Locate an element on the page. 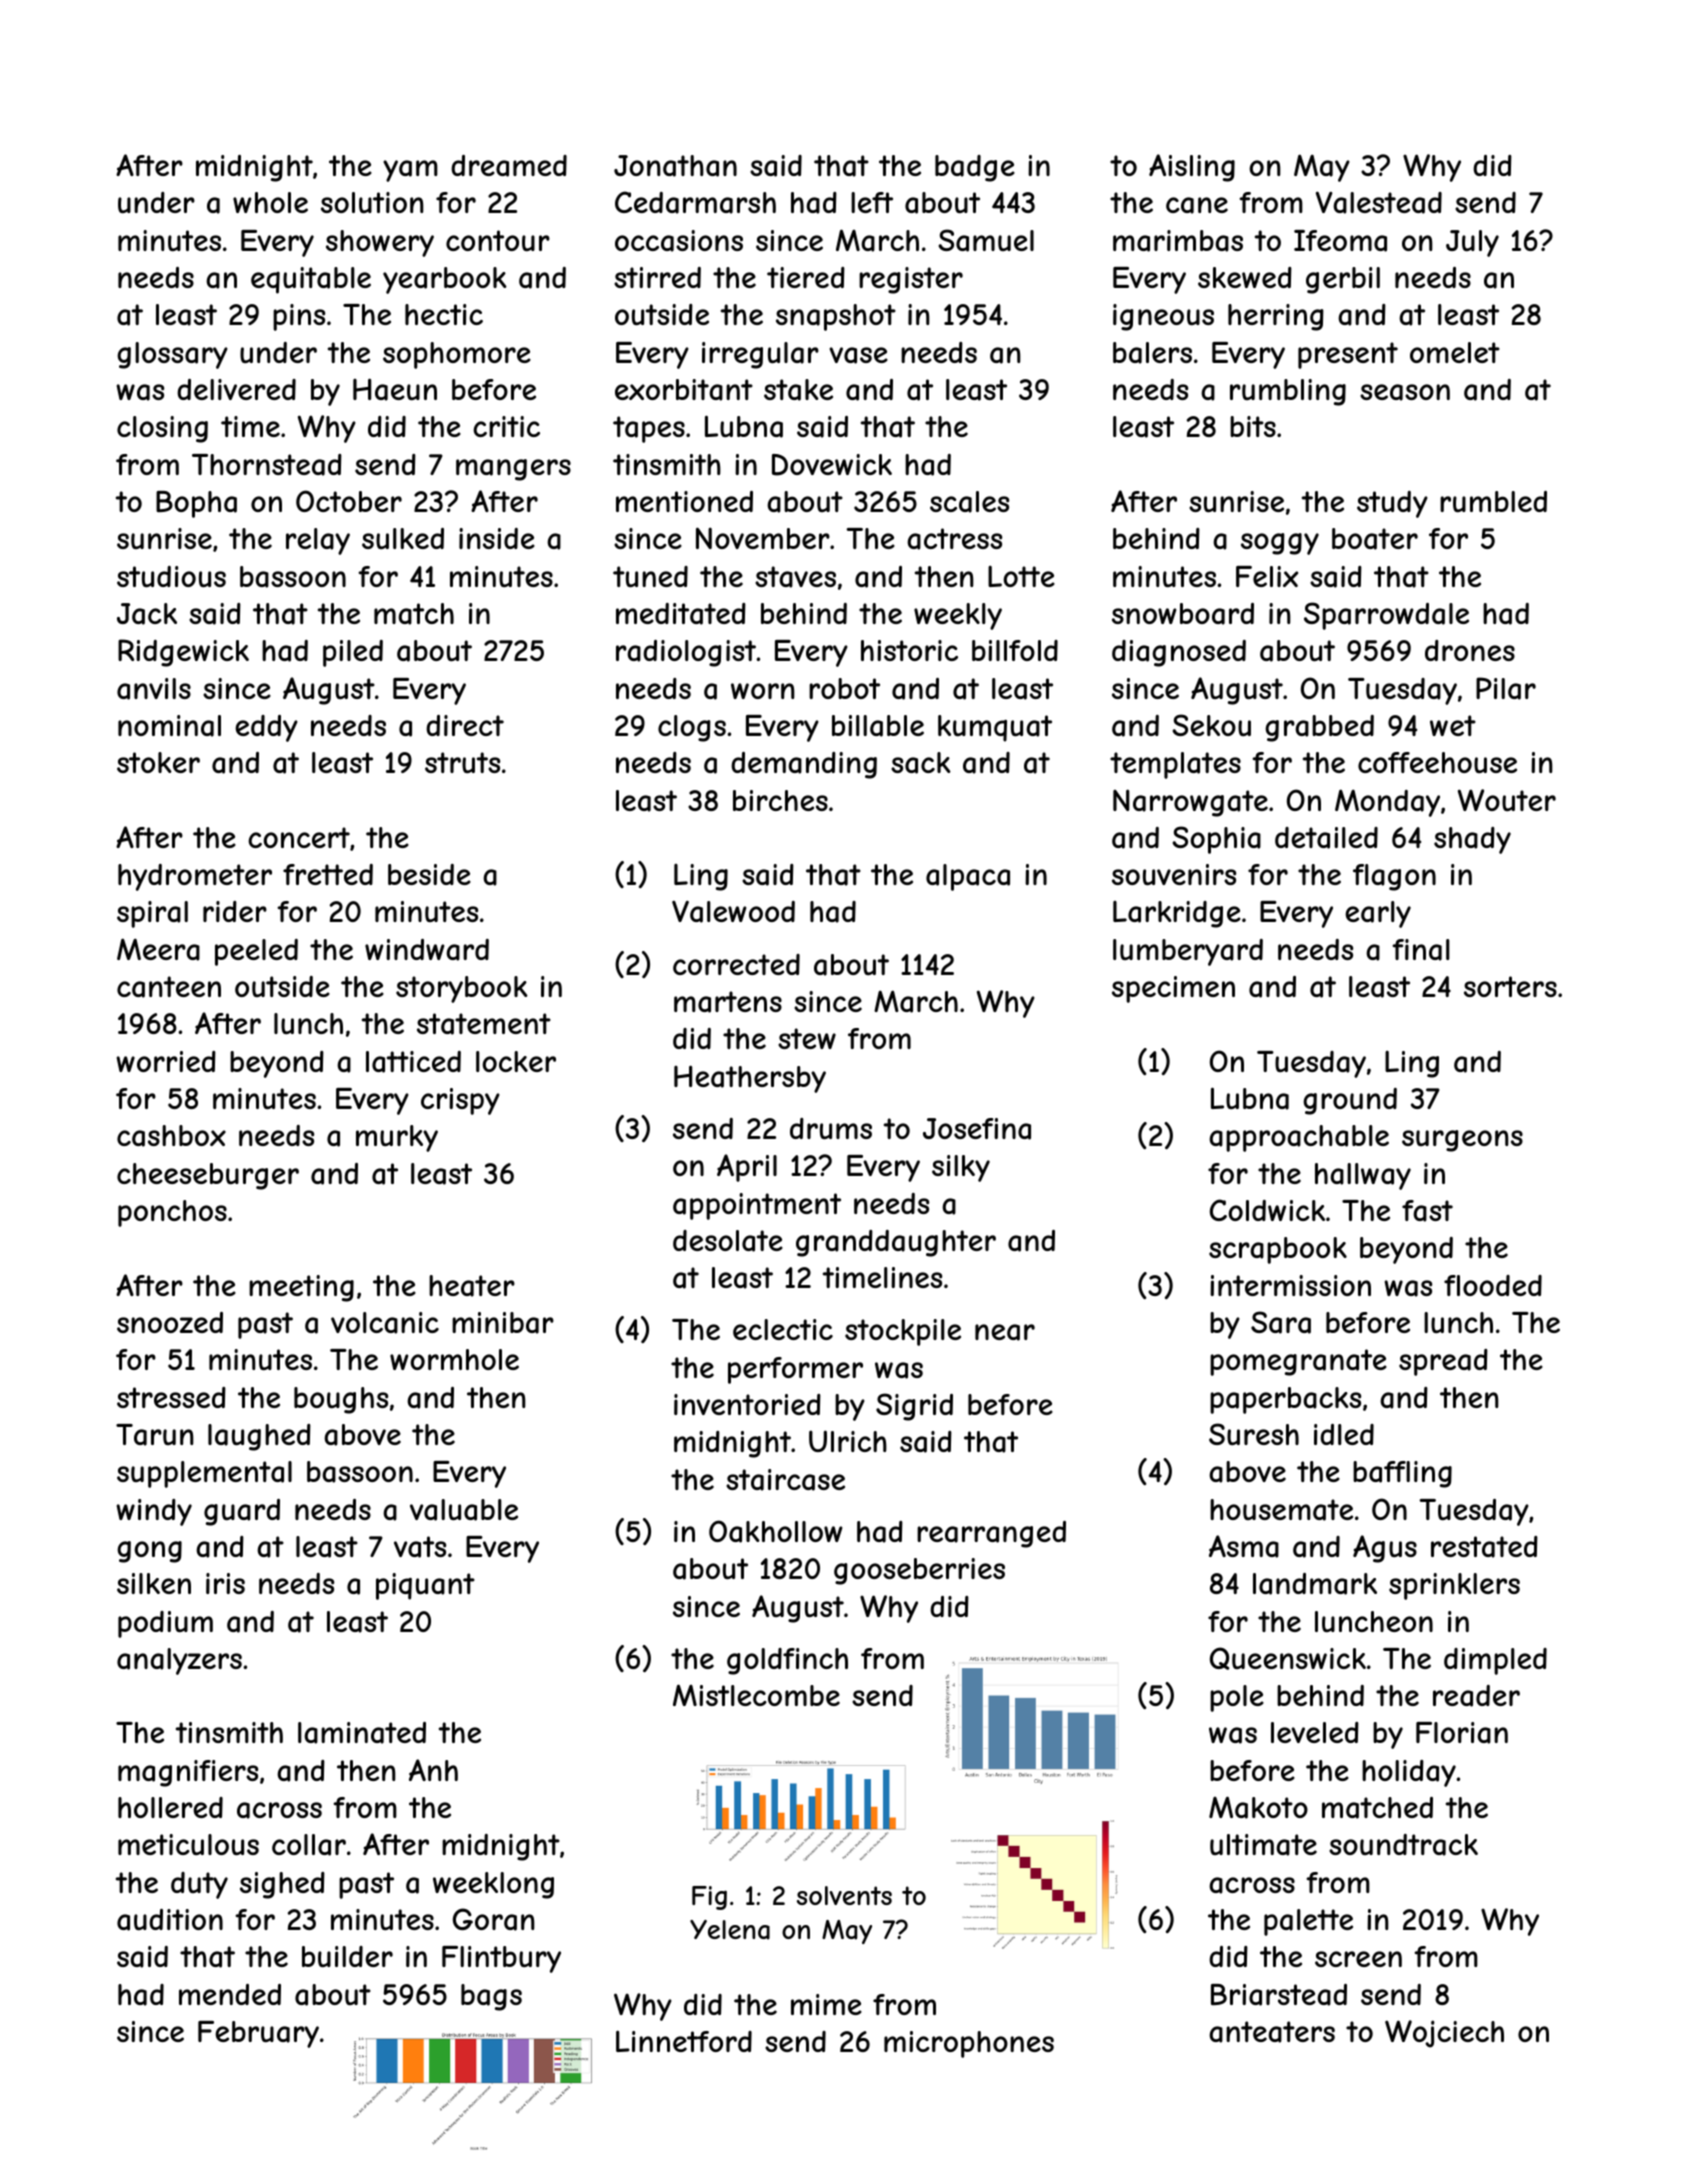 The image size is (1683, 2178). flooded is located at coordinates (1493, 1285).
